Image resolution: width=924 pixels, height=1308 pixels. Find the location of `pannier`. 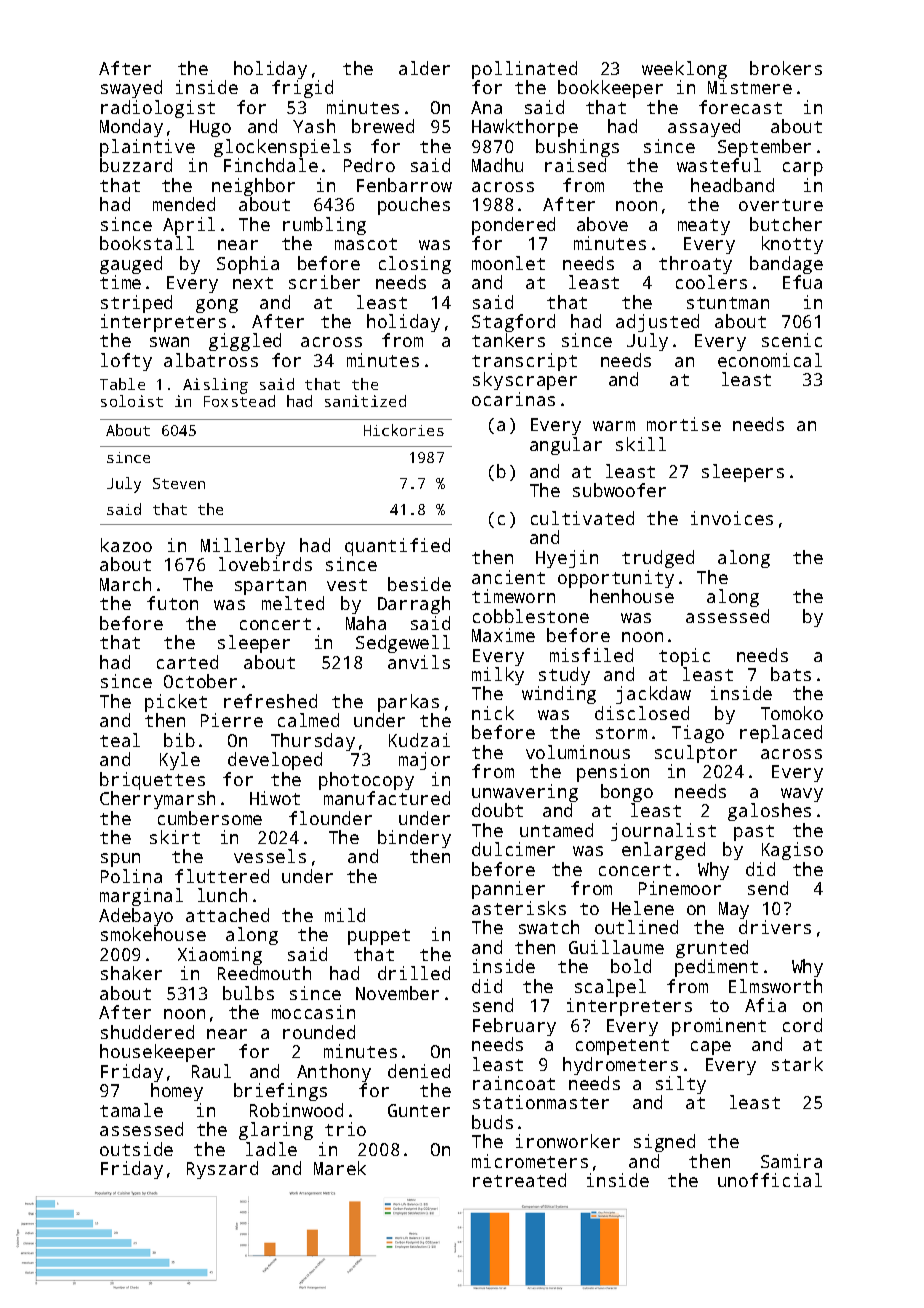

pannier is located at coordinates (508, 890).
